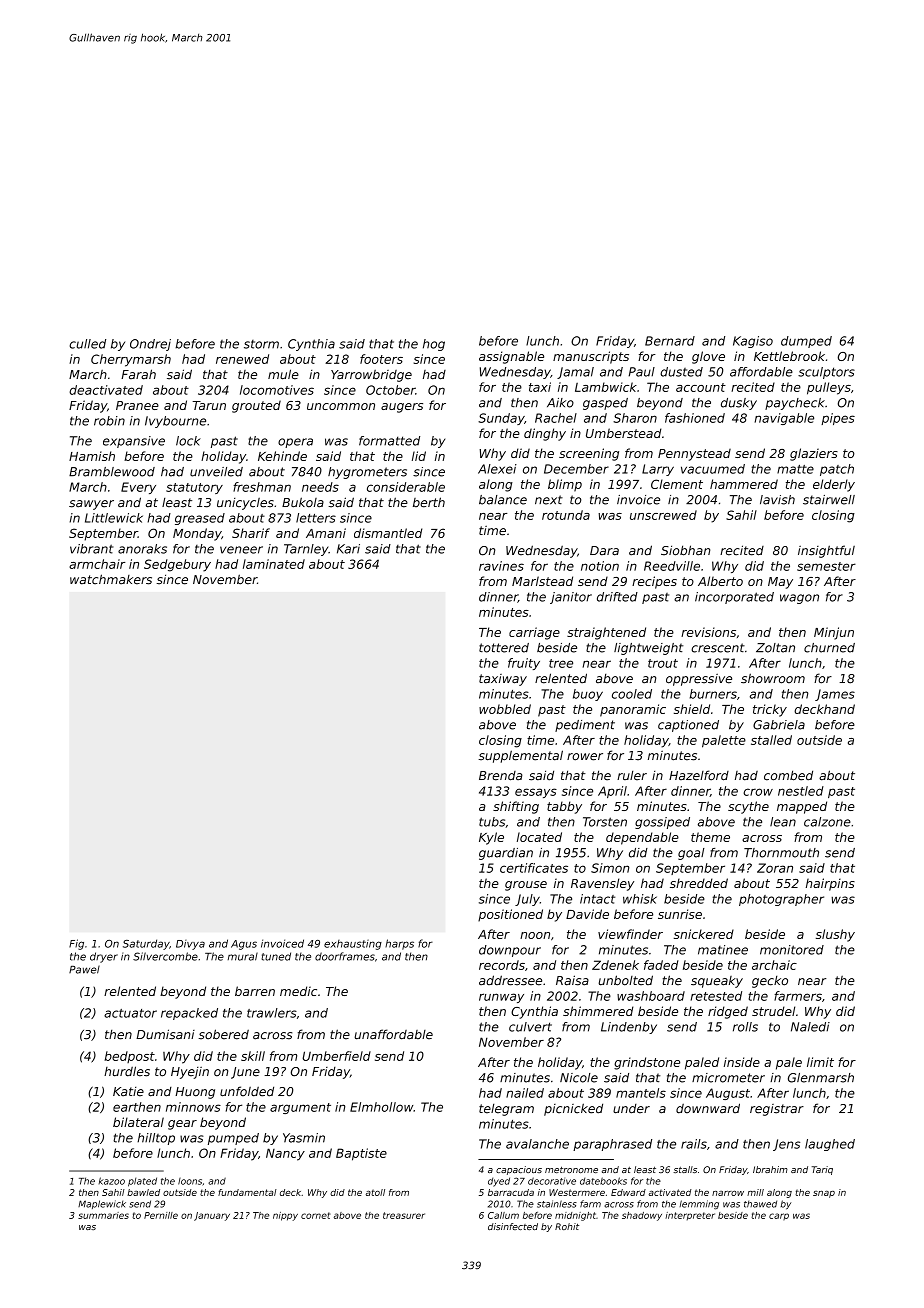 The height and width of the screenshot is (1308, 924). I want to click on Fig, so click(76, 944).
